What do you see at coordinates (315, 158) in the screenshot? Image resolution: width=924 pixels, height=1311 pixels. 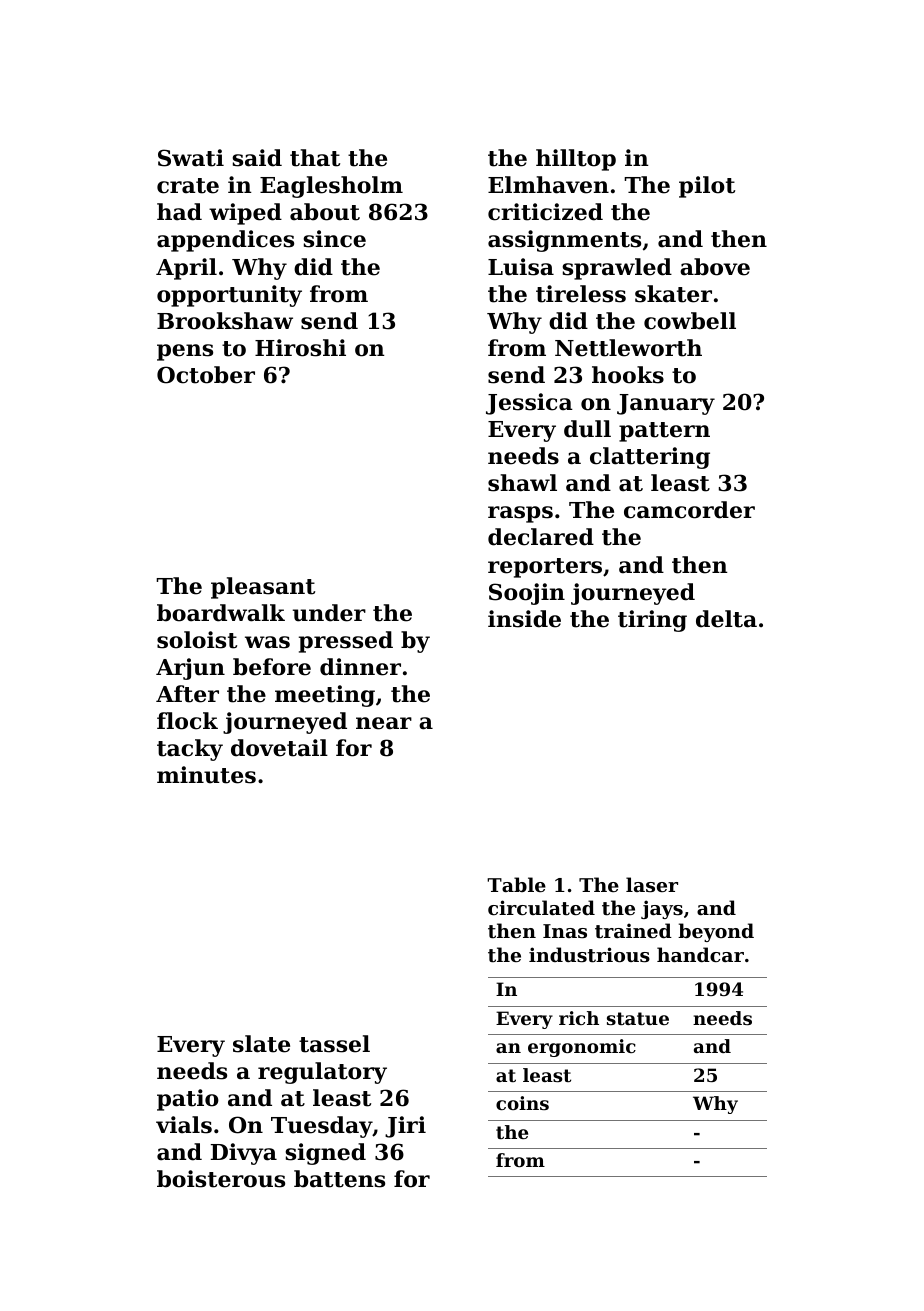 I see `that` at bounding box center [315, 158].
